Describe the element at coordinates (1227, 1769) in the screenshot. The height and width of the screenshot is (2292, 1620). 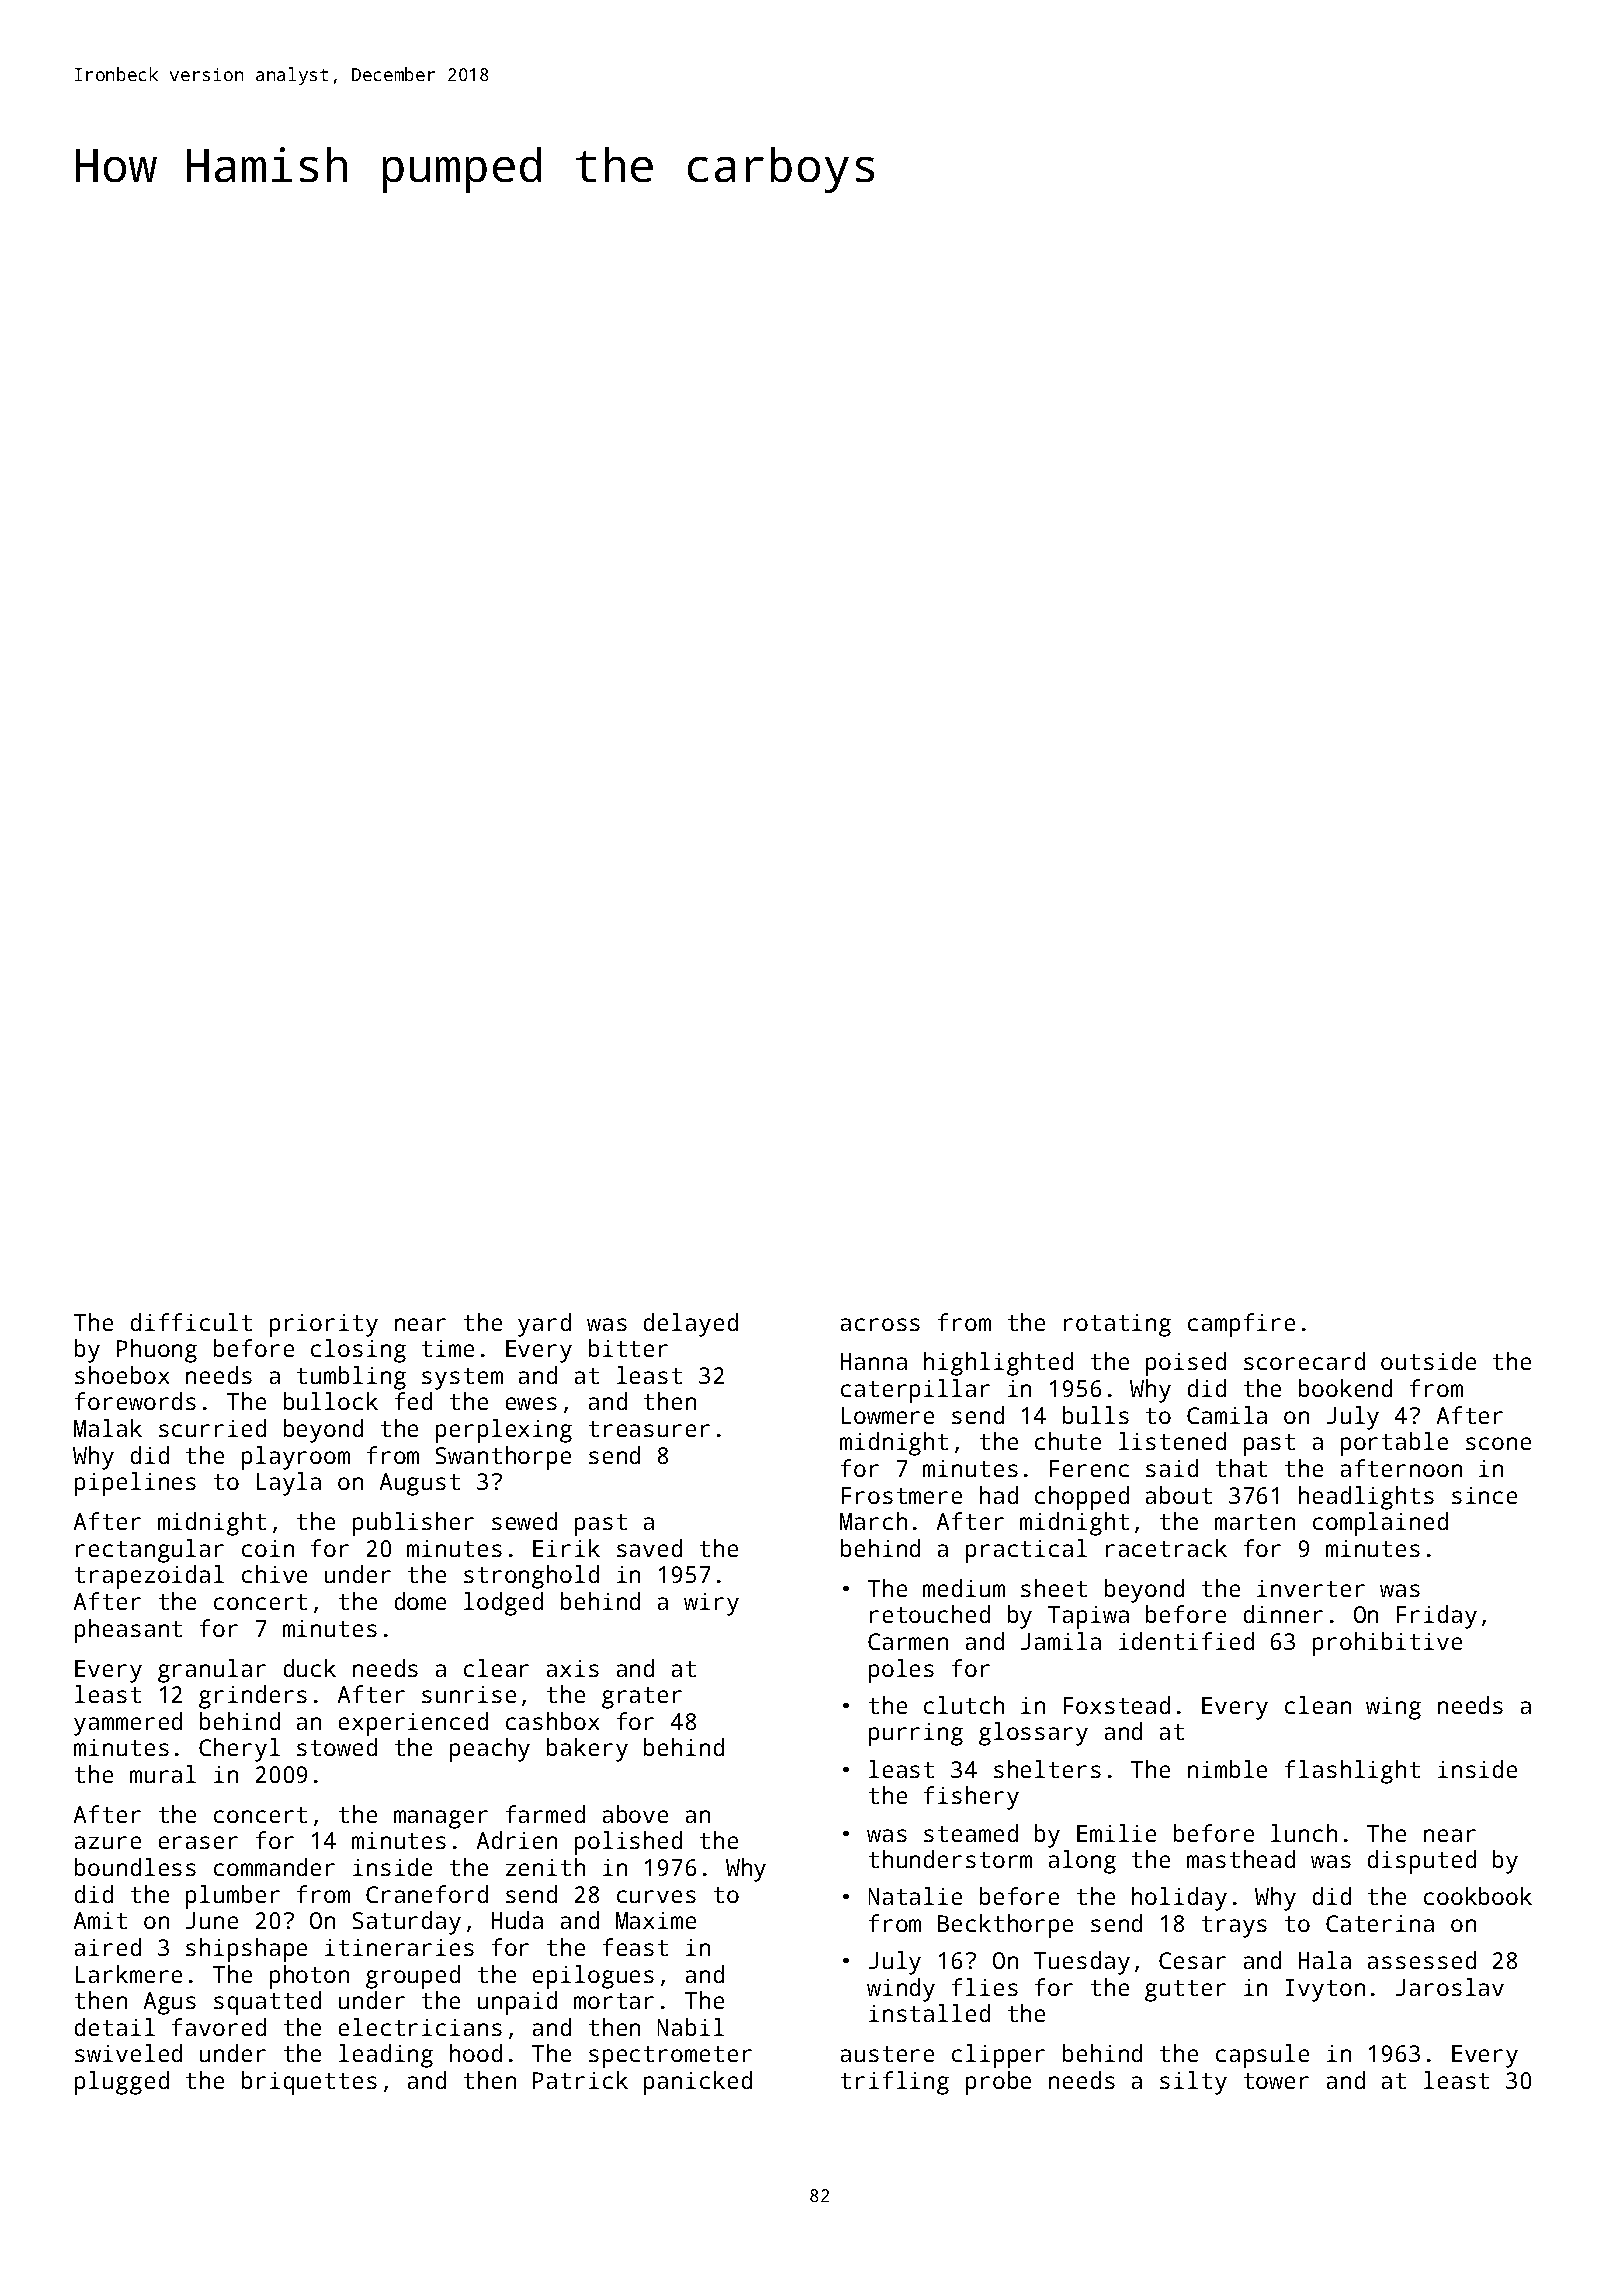
I see `nimble` at that location.
